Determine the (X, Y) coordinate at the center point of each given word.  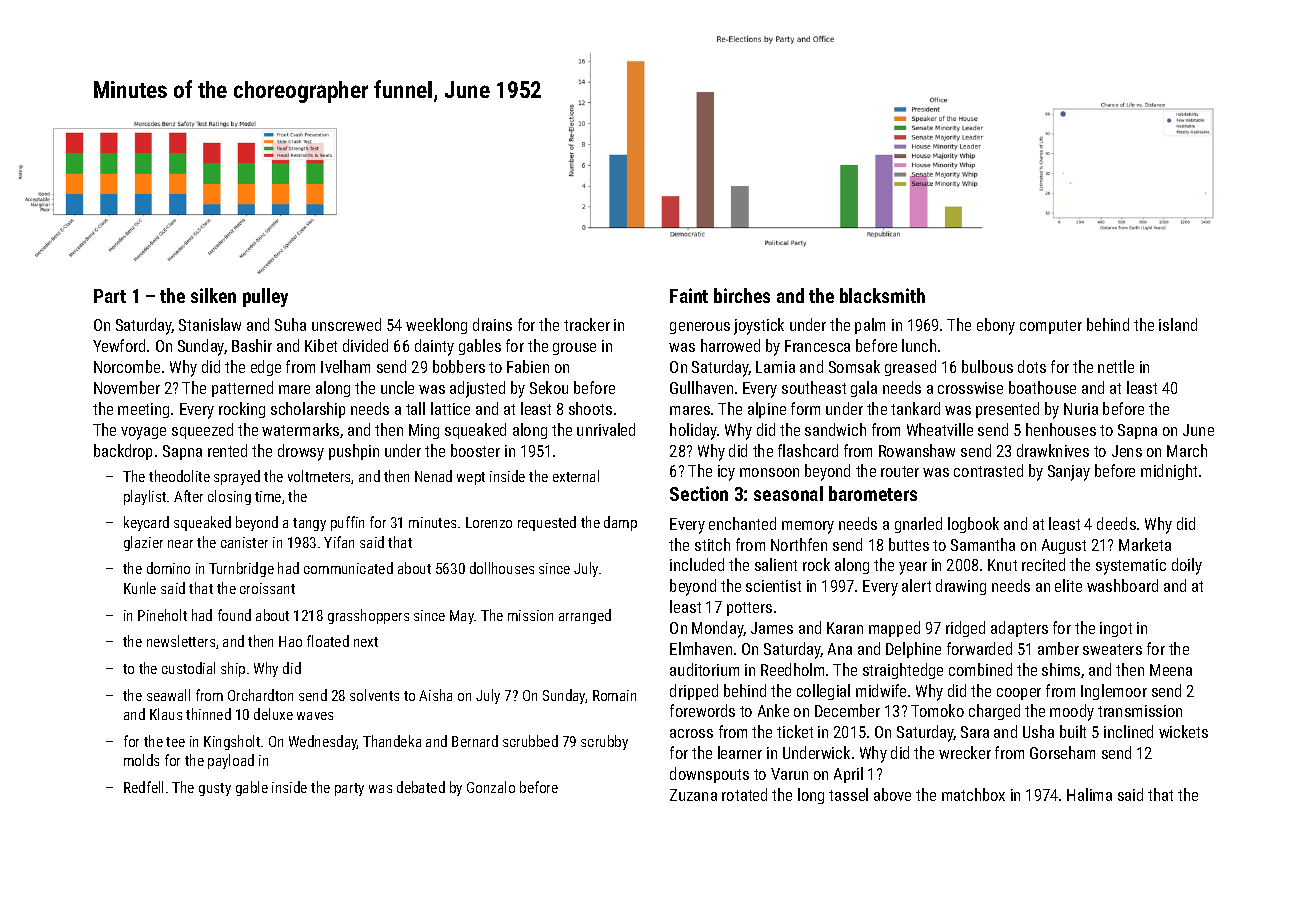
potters (749, 609)
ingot (1116, 629)
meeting (143, 410)
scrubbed (530, 741)
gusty (215, 789)
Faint (689, 295)
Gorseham (1062, 752)
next (366, 642)
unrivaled (606, 429)
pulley (265, 297)
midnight (1169, 472)
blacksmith (882, 295)
